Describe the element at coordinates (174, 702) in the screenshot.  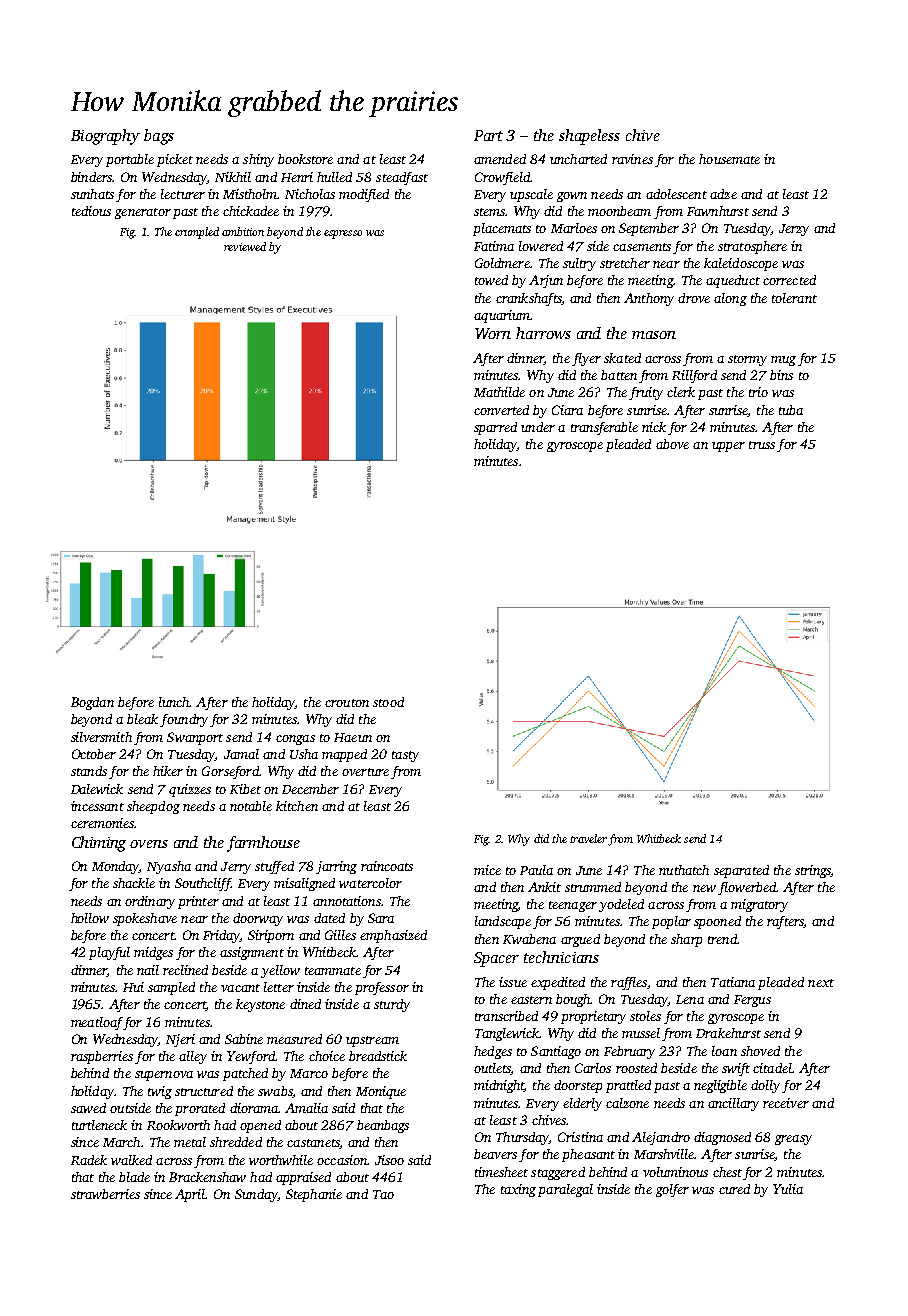
I see `lunch` at that location.
